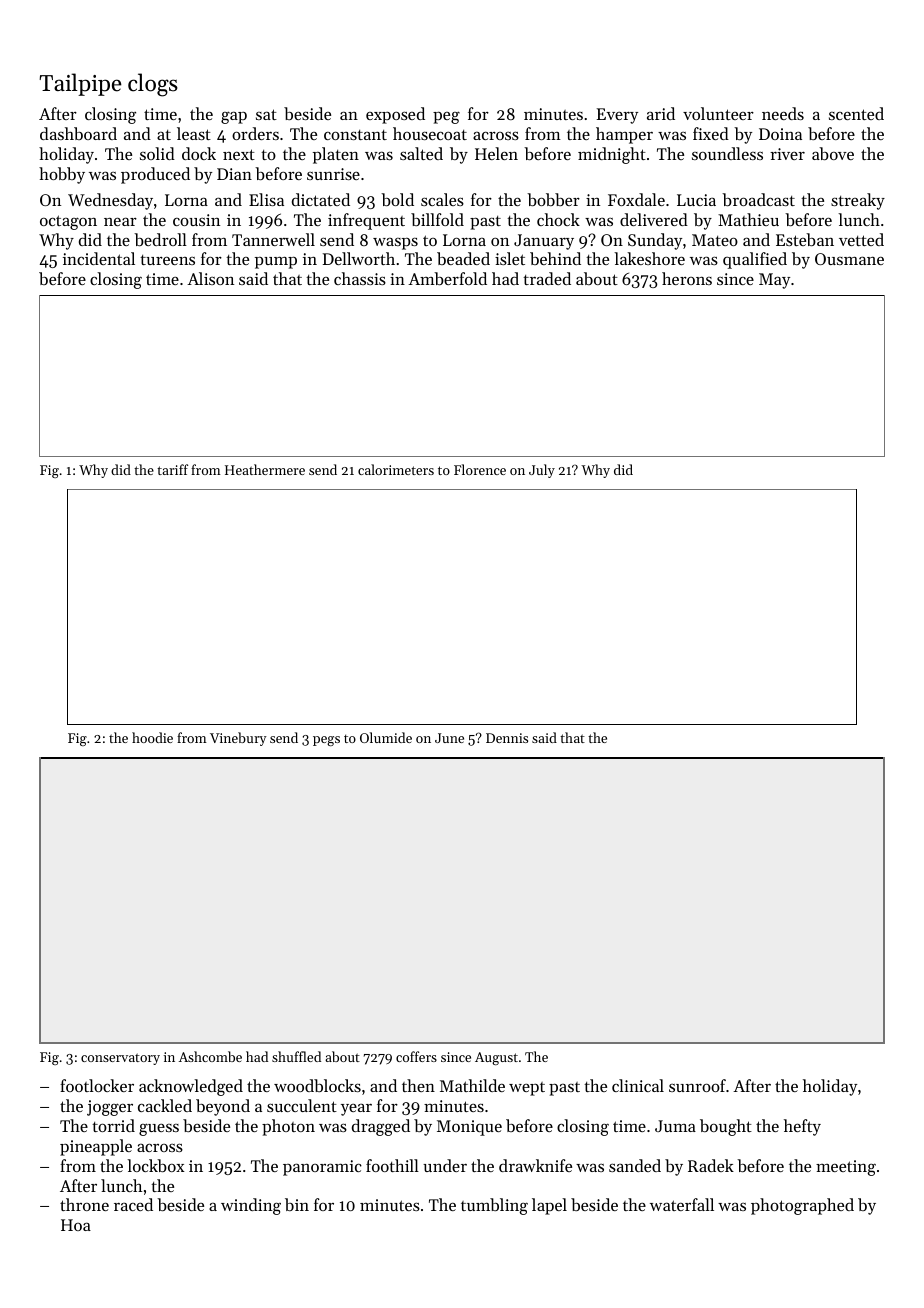  Describe the element at coordinates (542, 471) in the screenshot. I see `July` at that location.
